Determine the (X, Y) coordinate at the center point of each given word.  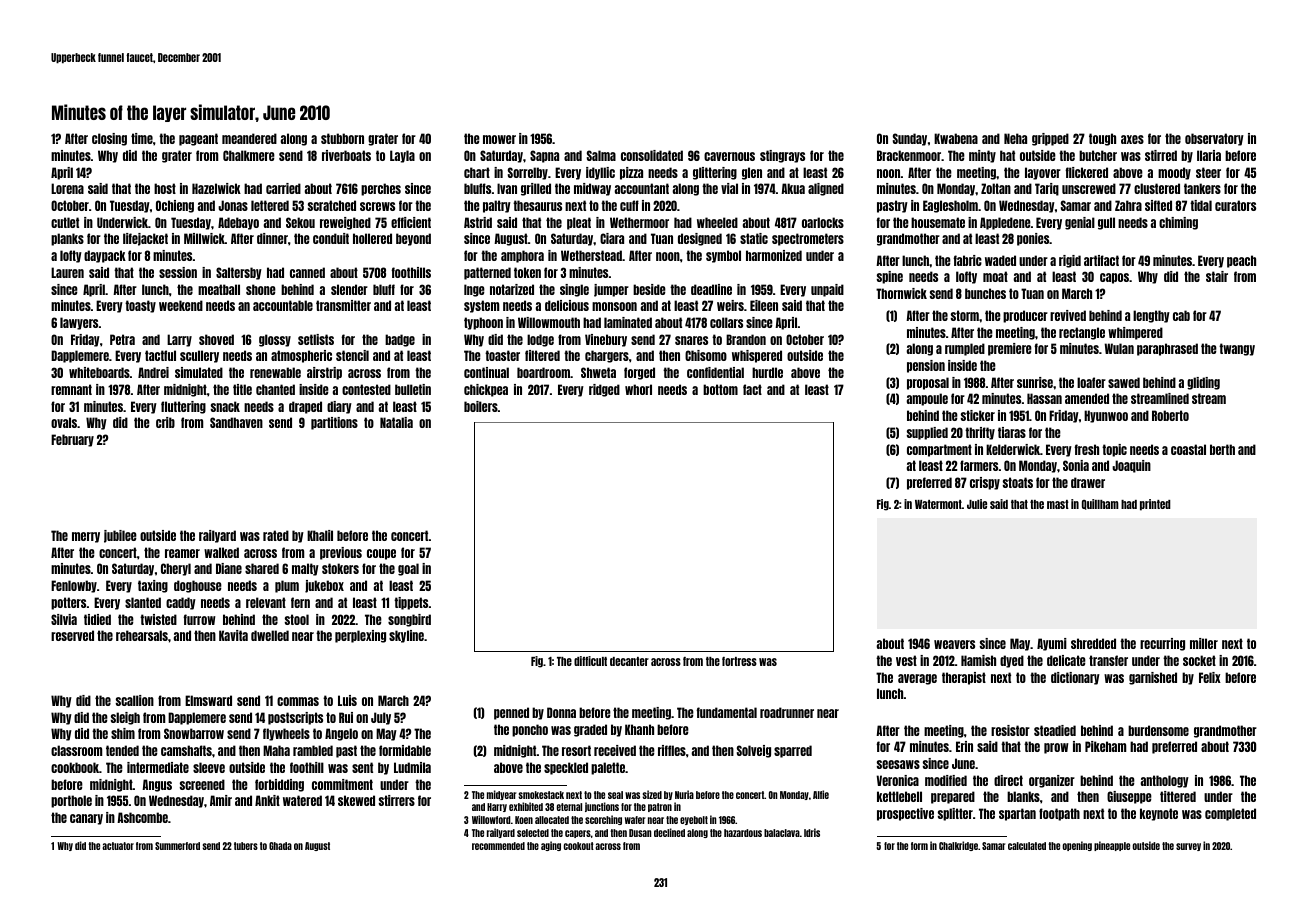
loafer (1091, 382)
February (72, 440)
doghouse (198, 586)
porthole (71, 801)
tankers (1202, 188)
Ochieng (175, 206)
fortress (739, 661)
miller (1204, 643)
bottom (720, 389)
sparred (793, 751)
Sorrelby (528, 173)
